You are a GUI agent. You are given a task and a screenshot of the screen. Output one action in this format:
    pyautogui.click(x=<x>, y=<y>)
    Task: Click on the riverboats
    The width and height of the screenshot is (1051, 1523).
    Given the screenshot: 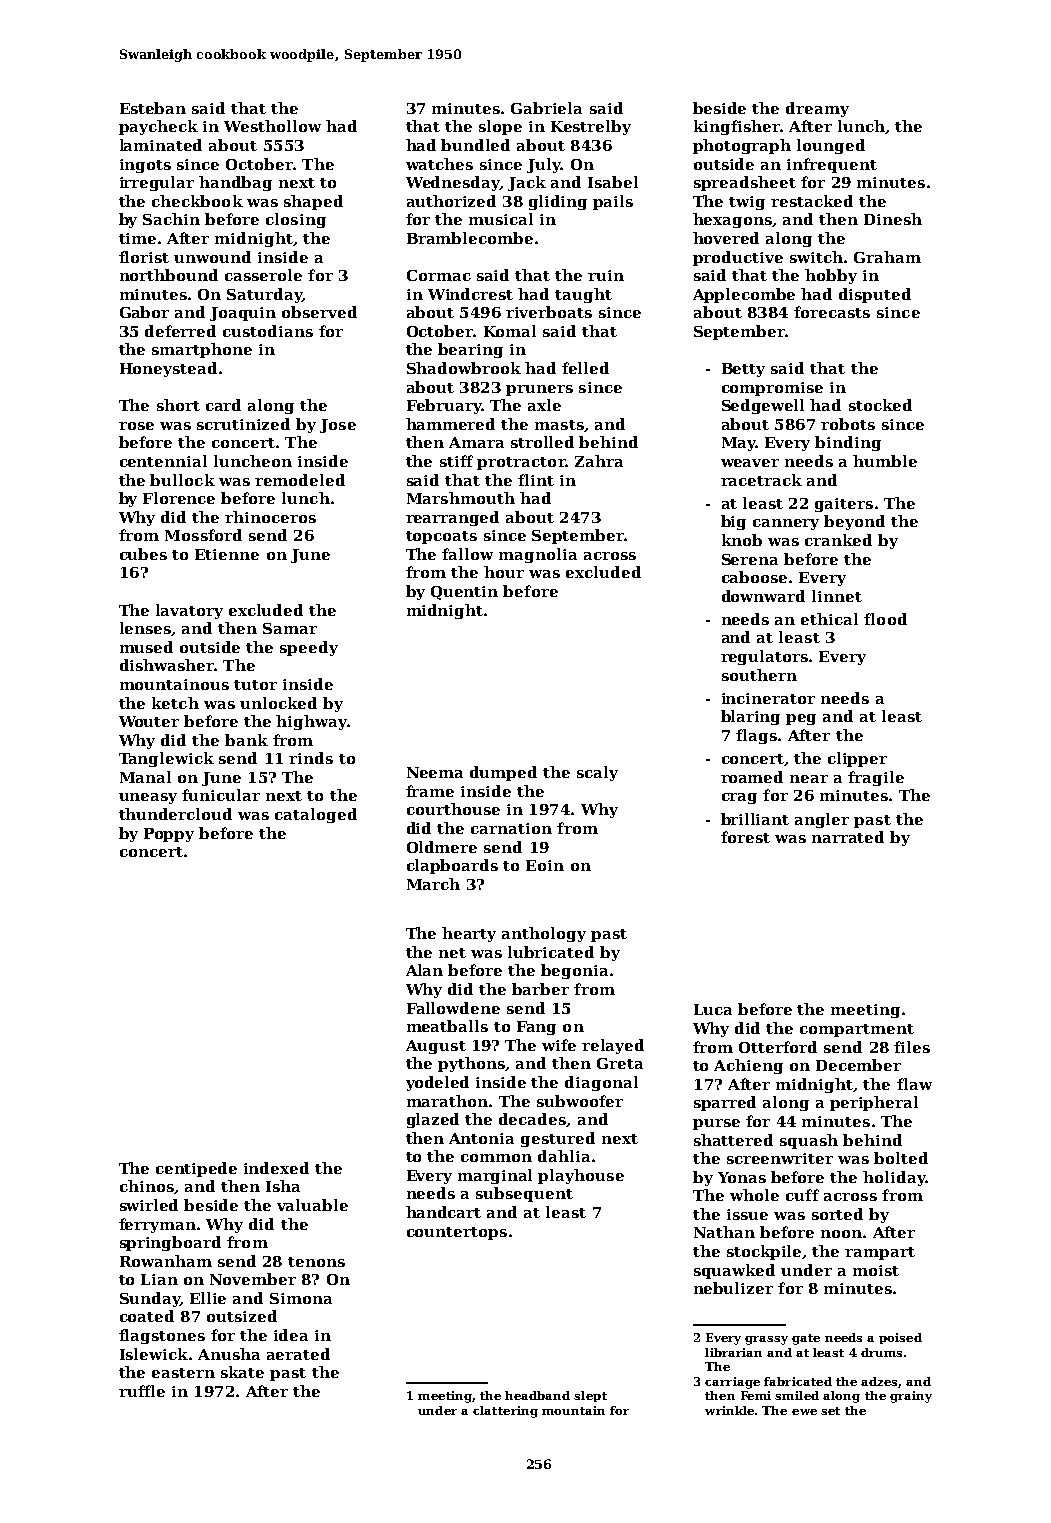 What is the action you would take?
    pyautogui.click(x=549, y=312)
